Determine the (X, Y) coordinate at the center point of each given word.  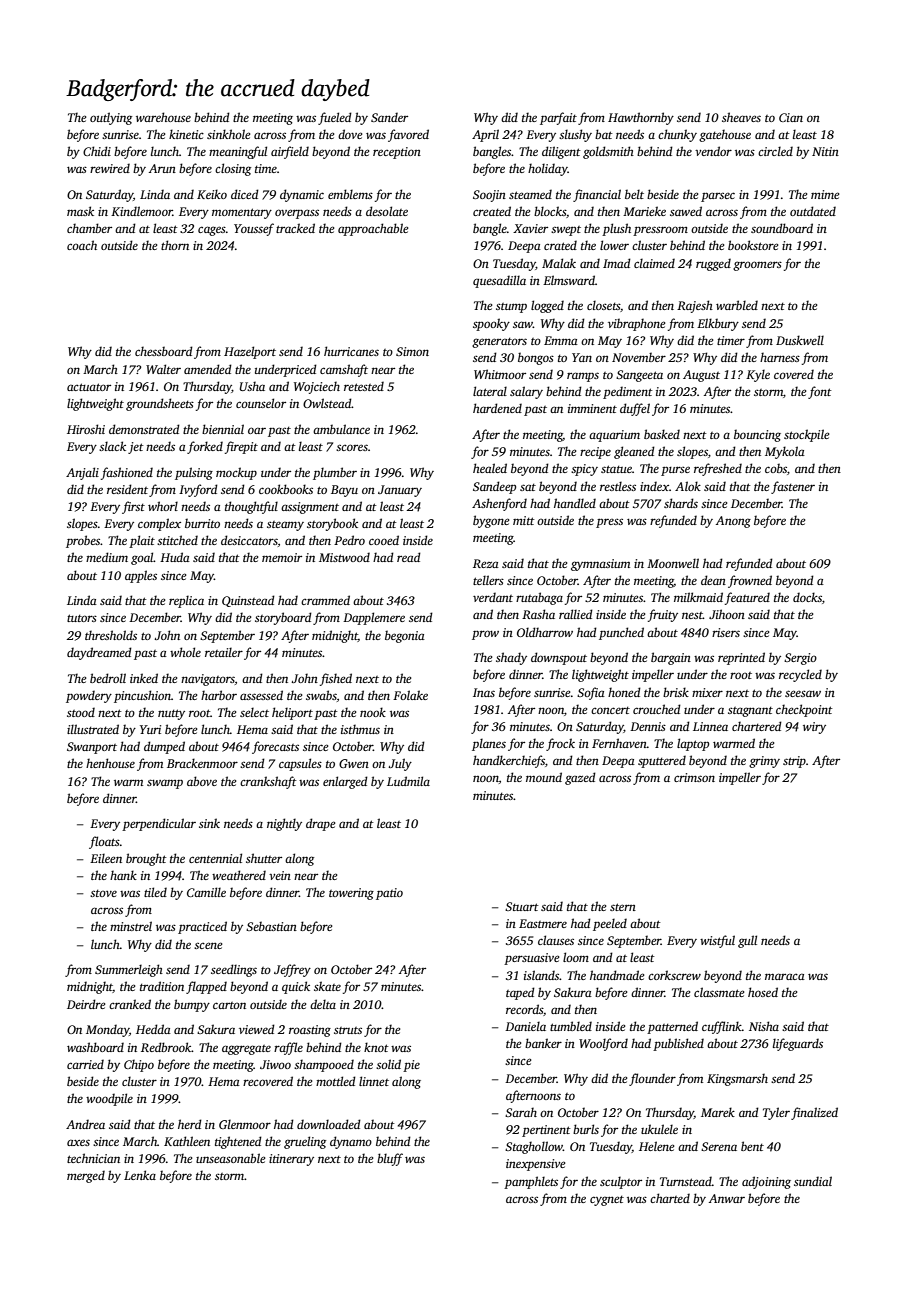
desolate (387, 211)
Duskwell (800, 340)
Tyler (776, 1113)
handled (575, 503)
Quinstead (248, 601)
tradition (162, 986)
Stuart (522, 906)
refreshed (718, 469)
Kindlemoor (142, 211)
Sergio (800, 659)
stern (623, 907)
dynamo (351, 1142)
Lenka (140, 1175)
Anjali (82, 473)
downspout (559, 658)
